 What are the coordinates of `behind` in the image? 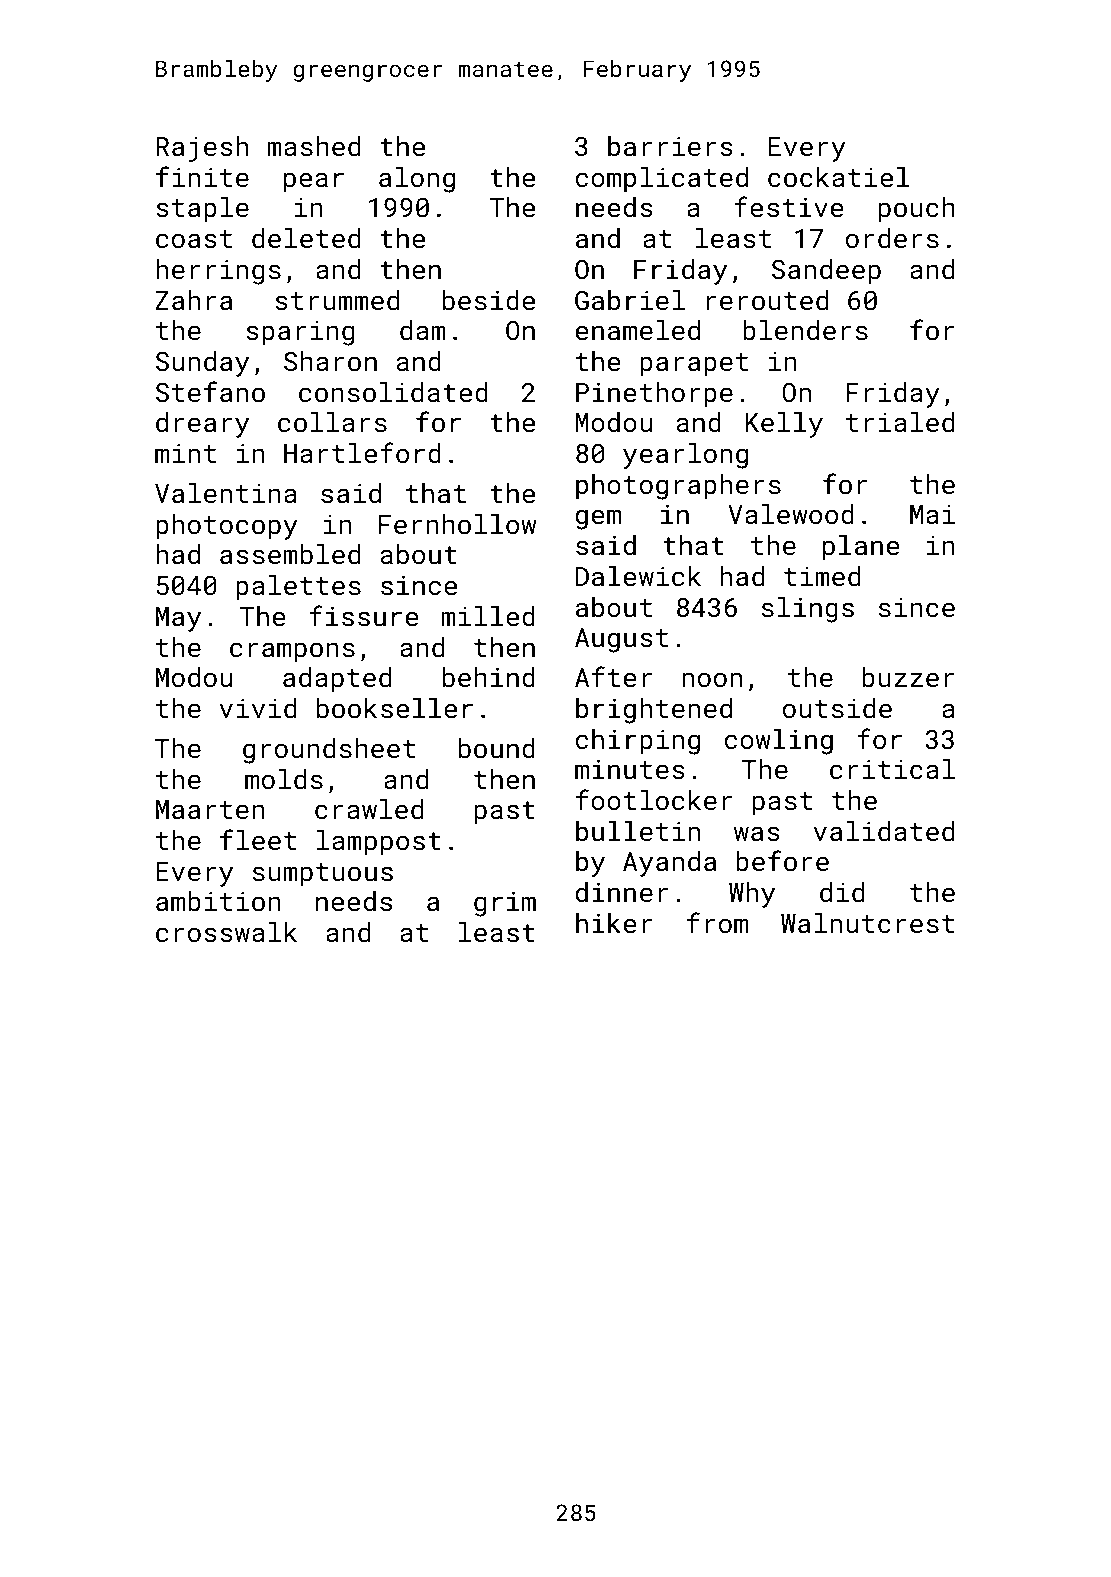 It's located at (489, 677).
